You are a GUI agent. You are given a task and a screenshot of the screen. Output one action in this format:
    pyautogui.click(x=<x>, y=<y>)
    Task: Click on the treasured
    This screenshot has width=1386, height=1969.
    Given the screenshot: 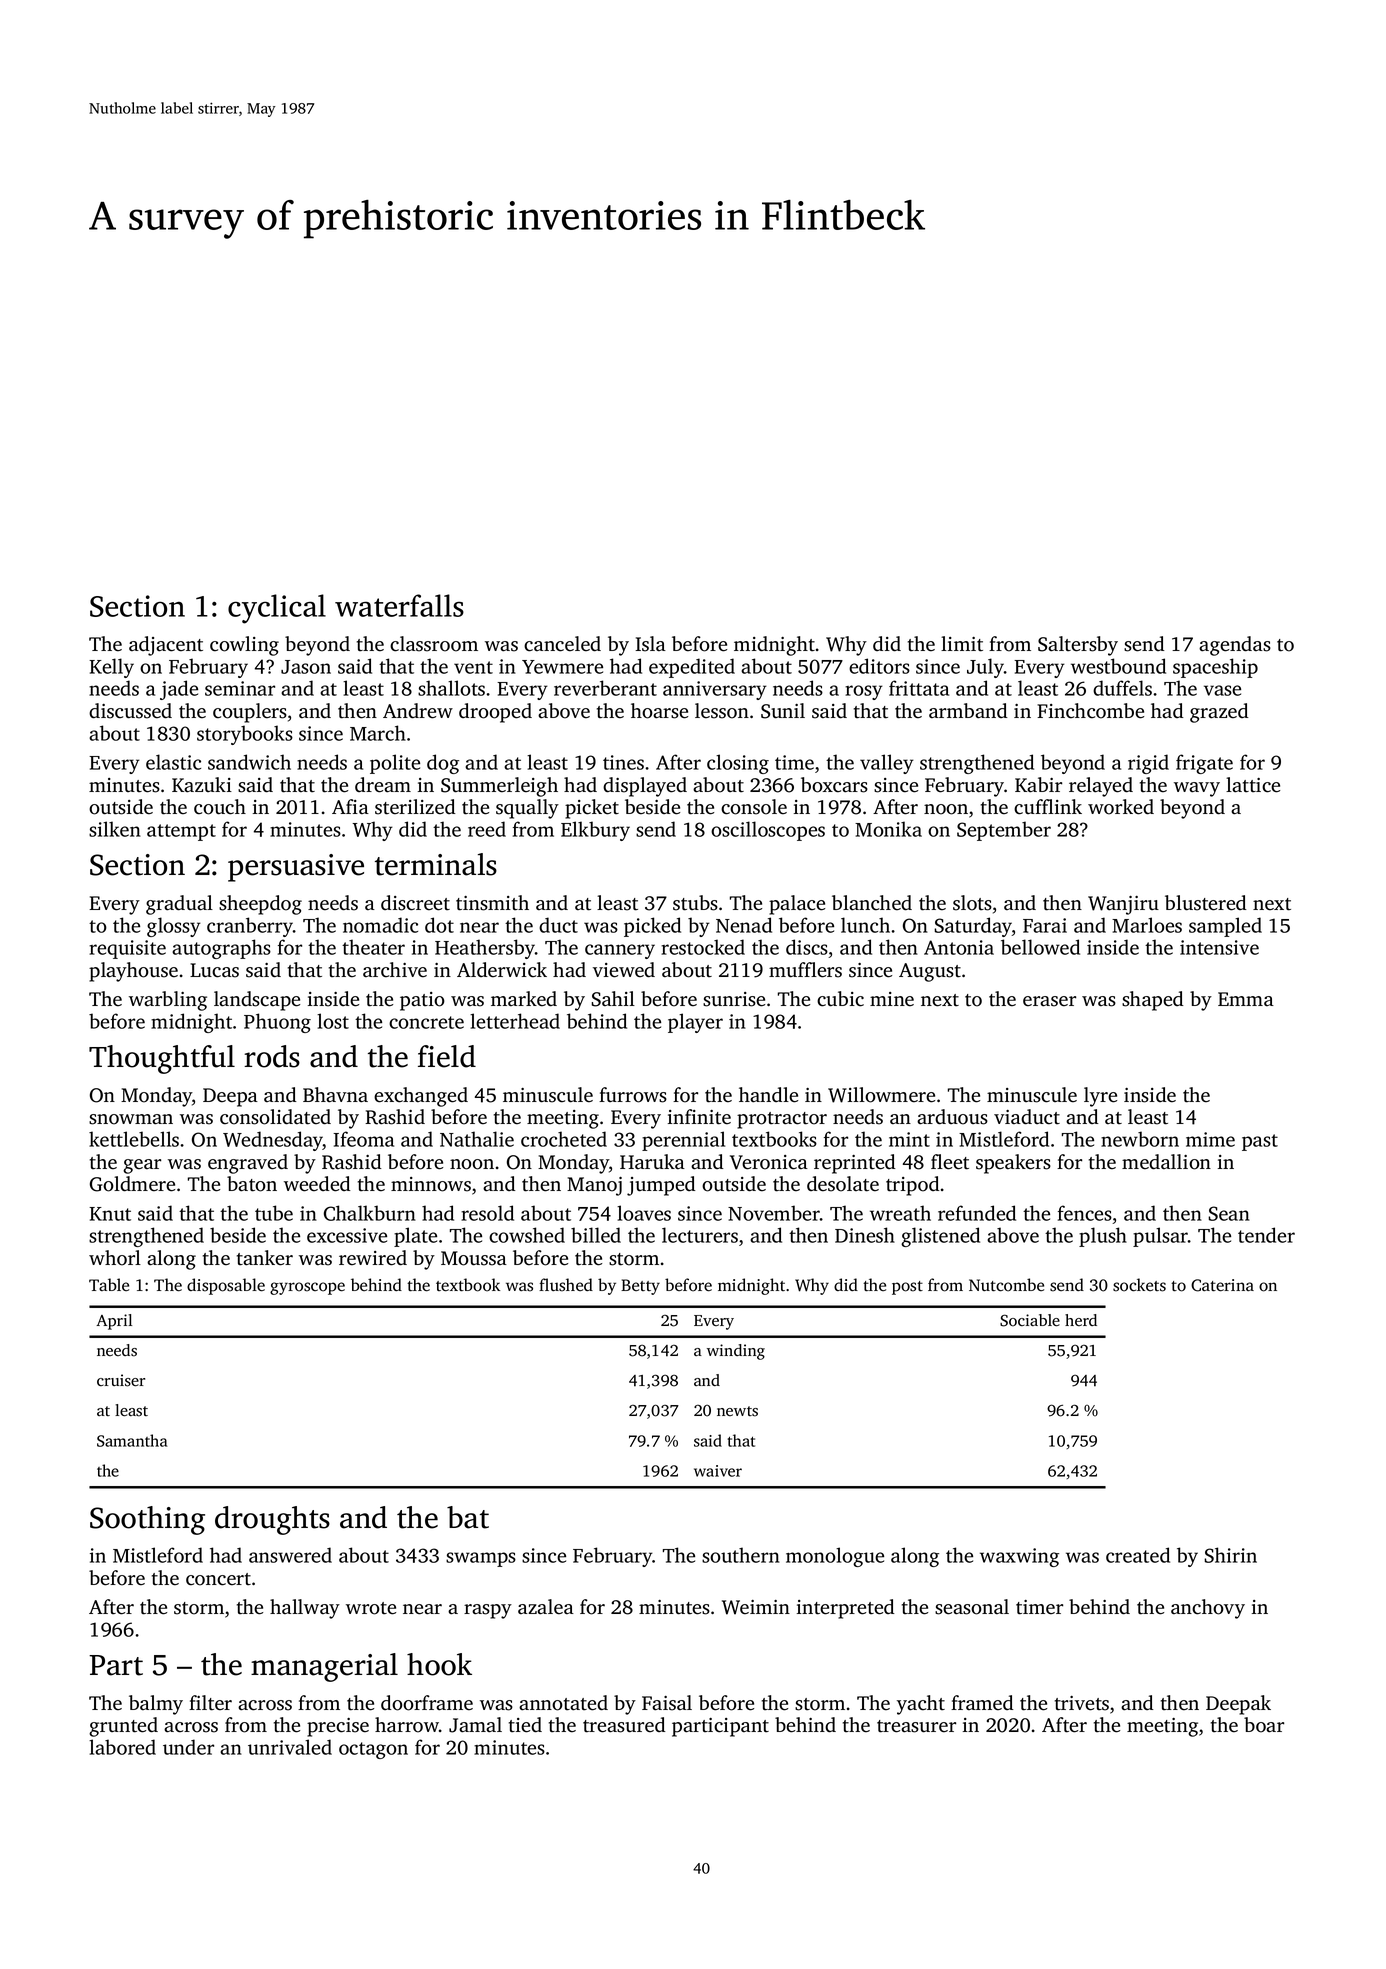 What is the action you would take?
    pyautogui.click(x=624, y=1725)
